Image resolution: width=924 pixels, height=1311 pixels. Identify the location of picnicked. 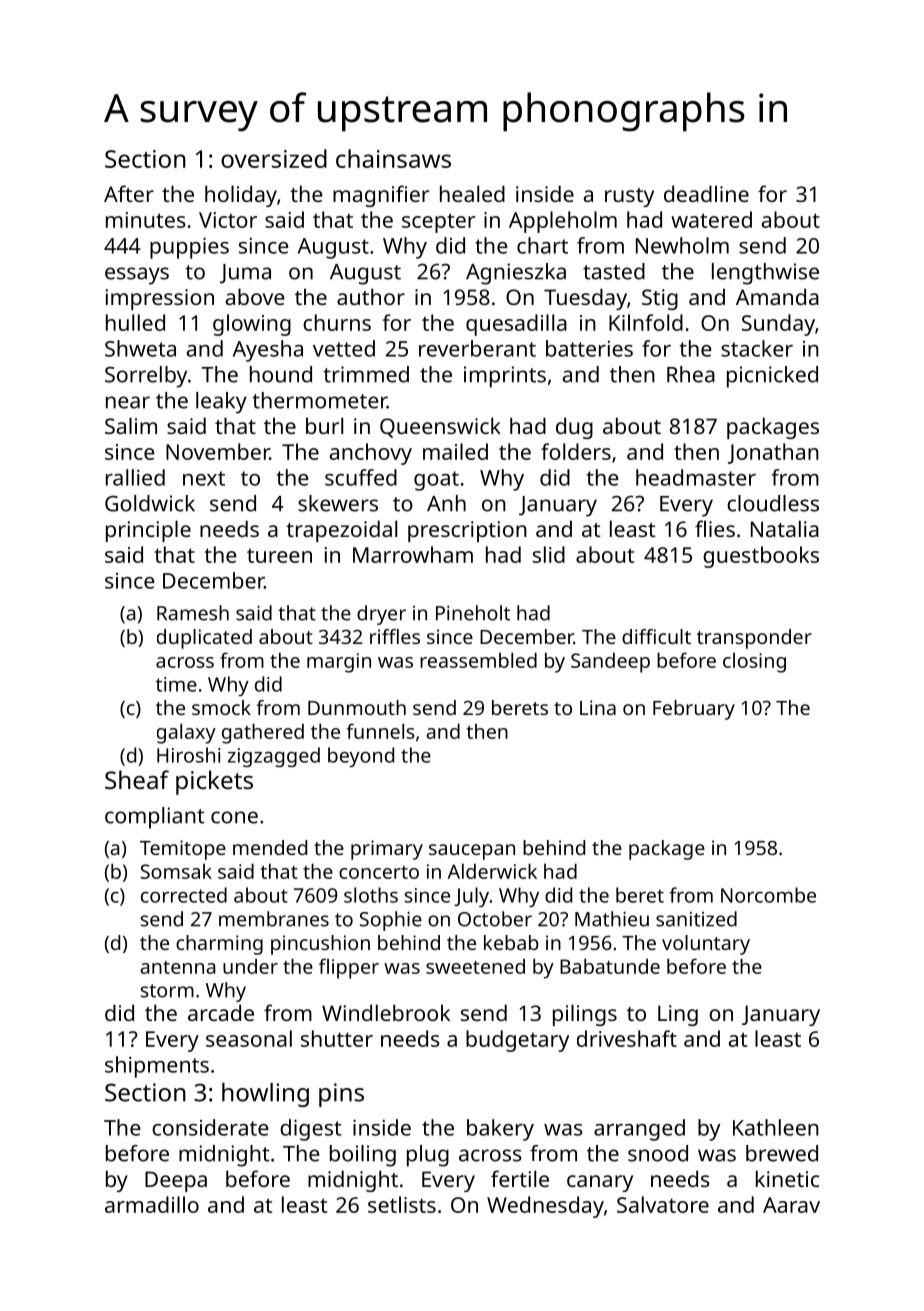
(772, 377).
